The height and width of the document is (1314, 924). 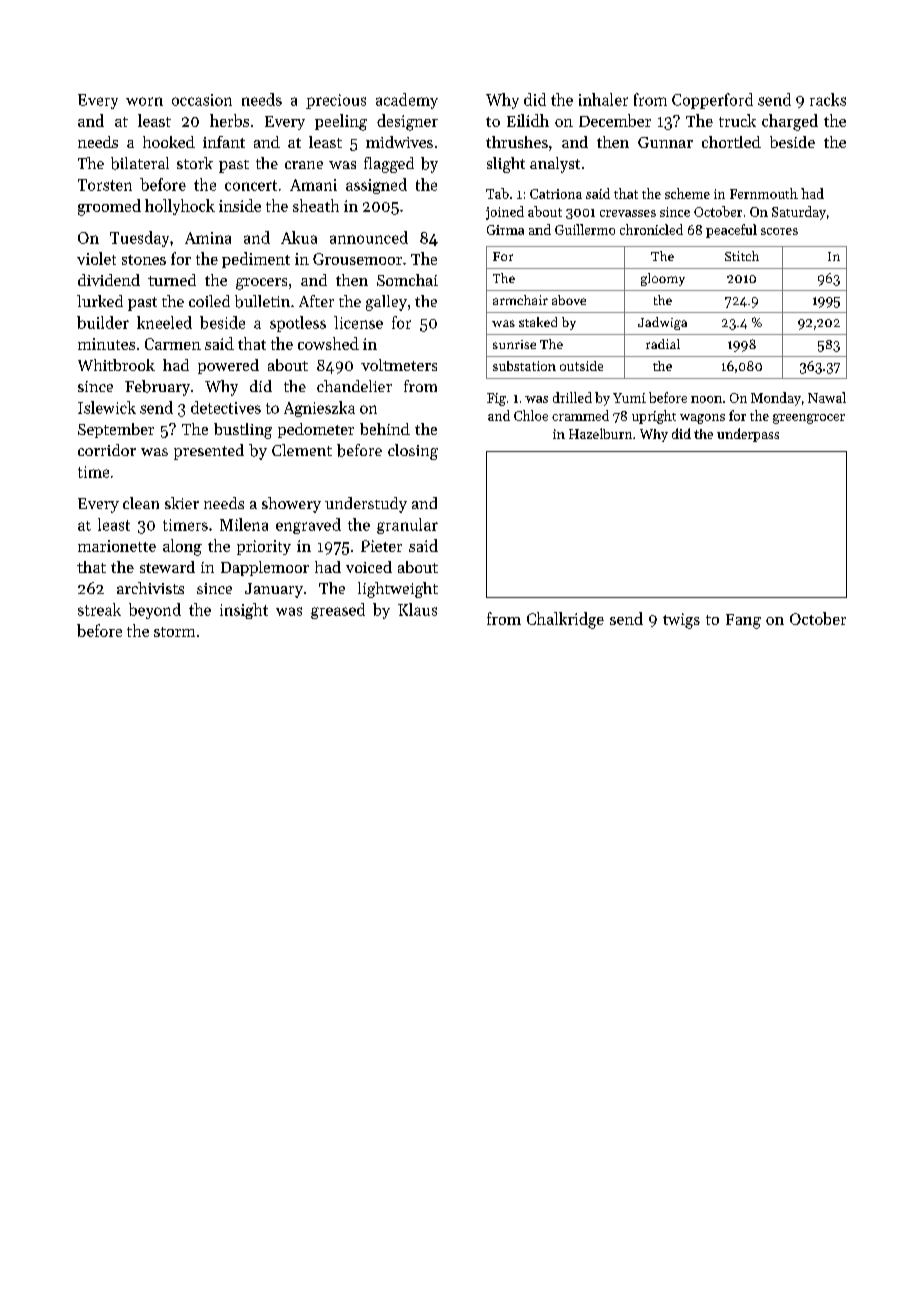 What do you see at coordinates (528, 120) in the document?
I see `Eilidh` at bounding box center [528, 120].
